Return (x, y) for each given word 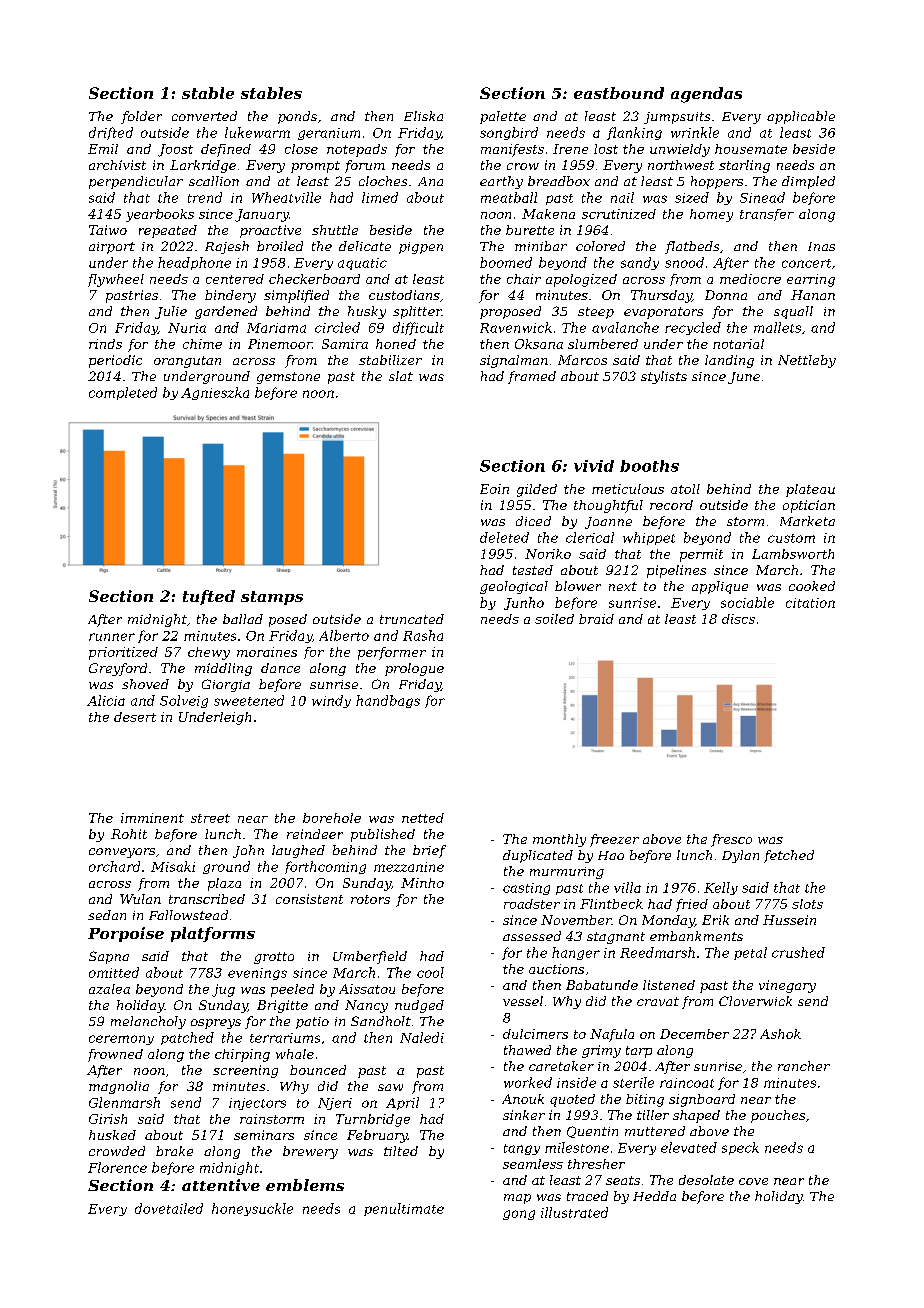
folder (141, 117)
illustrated (574, 1212)
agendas (706, 95)
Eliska (423, 116)
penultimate (404, 1209)
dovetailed (169, 1208)
